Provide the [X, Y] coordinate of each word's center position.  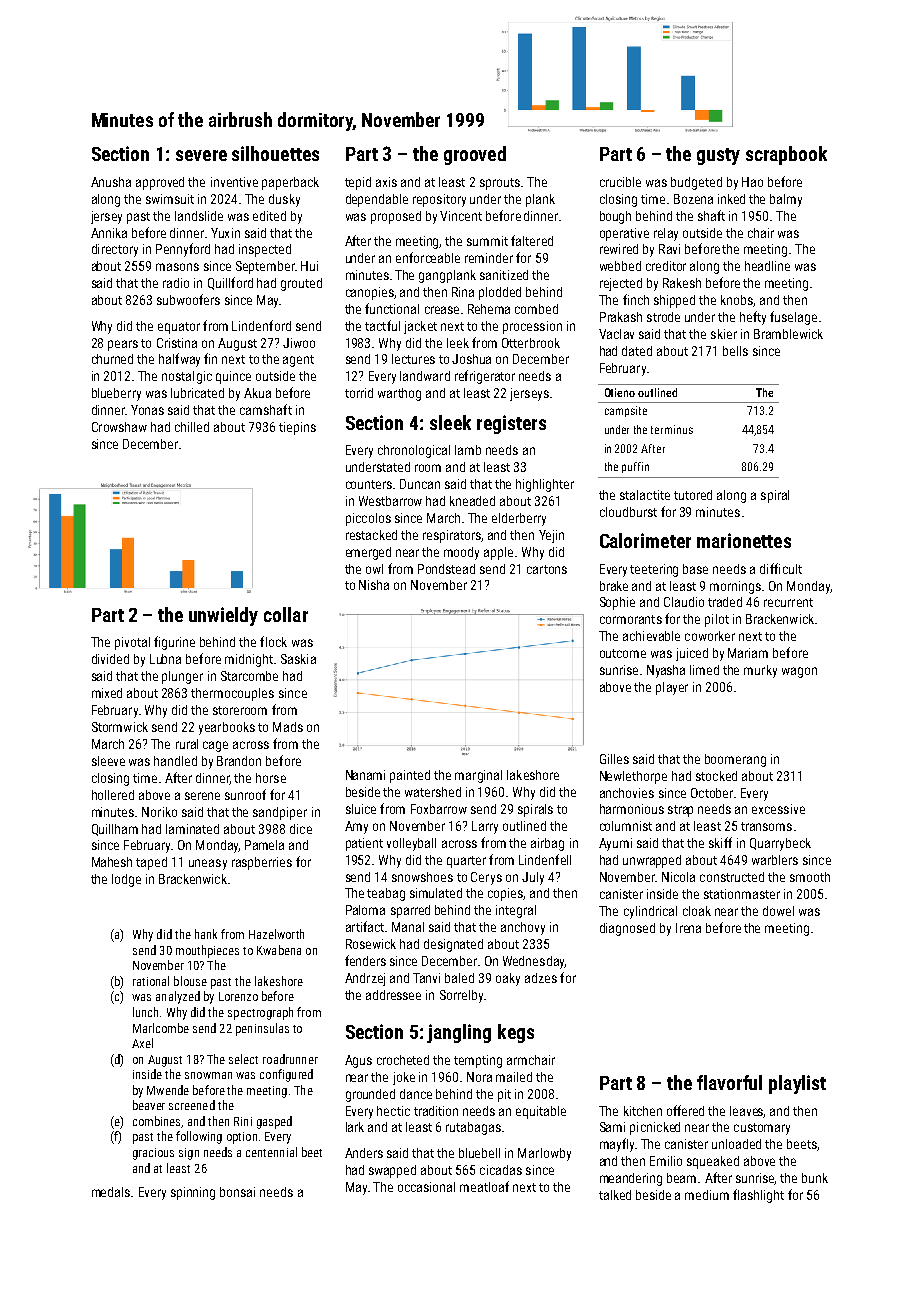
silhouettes [275, 153]
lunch [145, 1012]
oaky [508, 979]
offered [685, 1110]
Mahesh [112, 862]
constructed [732, 877]
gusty [718, 156]
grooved [475, 155]
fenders [365, 960]
